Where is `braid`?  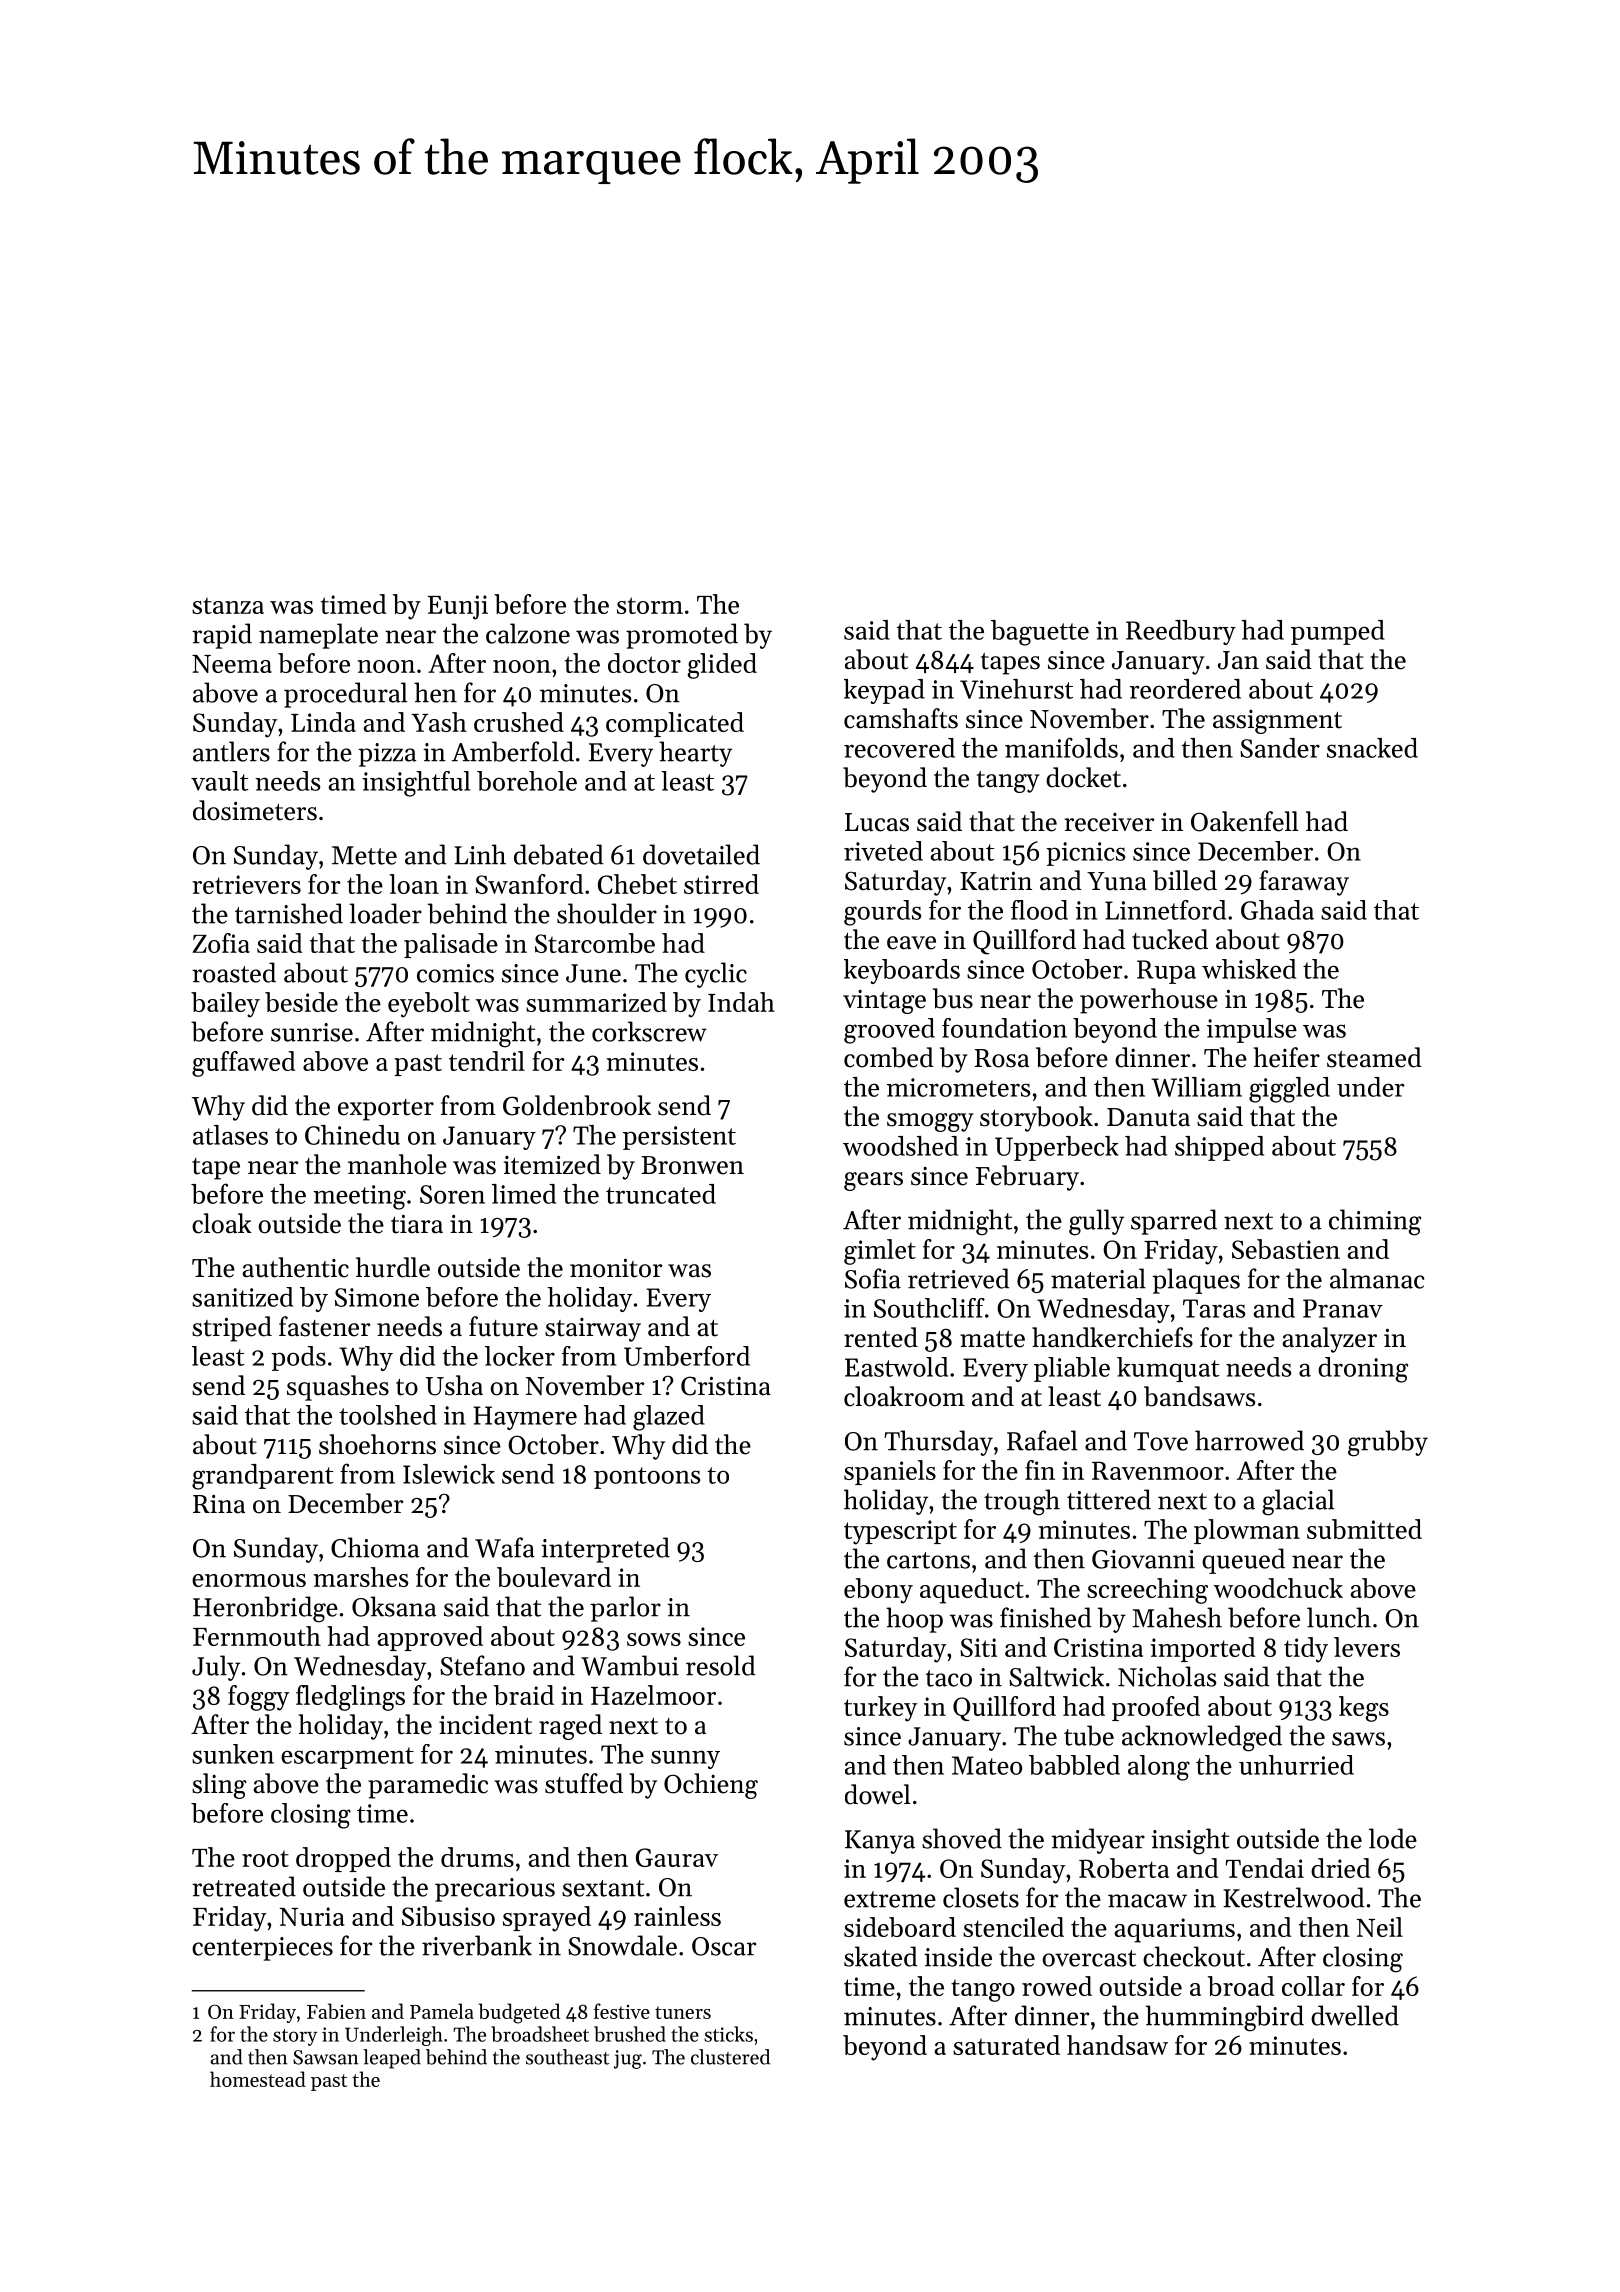 braid is located at coordinates (524, 1695).
